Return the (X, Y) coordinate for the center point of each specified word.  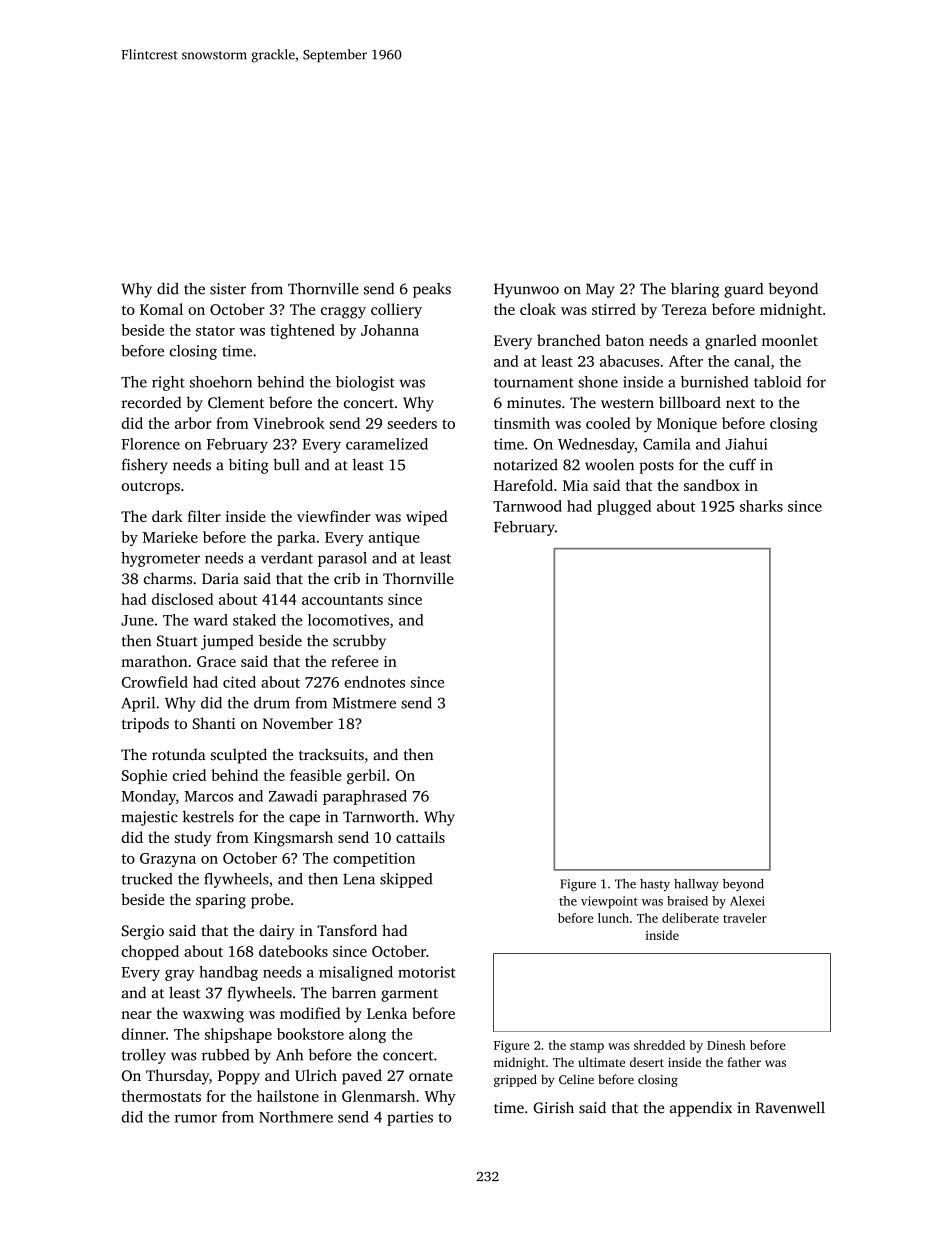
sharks (761, 506)
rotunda (179, 754)
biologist (365, 383)
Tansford (347, 930)
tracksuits (331, 754)
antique (394, 538)
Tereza (684, 309)
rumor (196, 1118)
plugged (624, 507)
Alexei (747, 901)
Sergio (143, 932)
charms (168, 578)
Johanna (390, 330)
